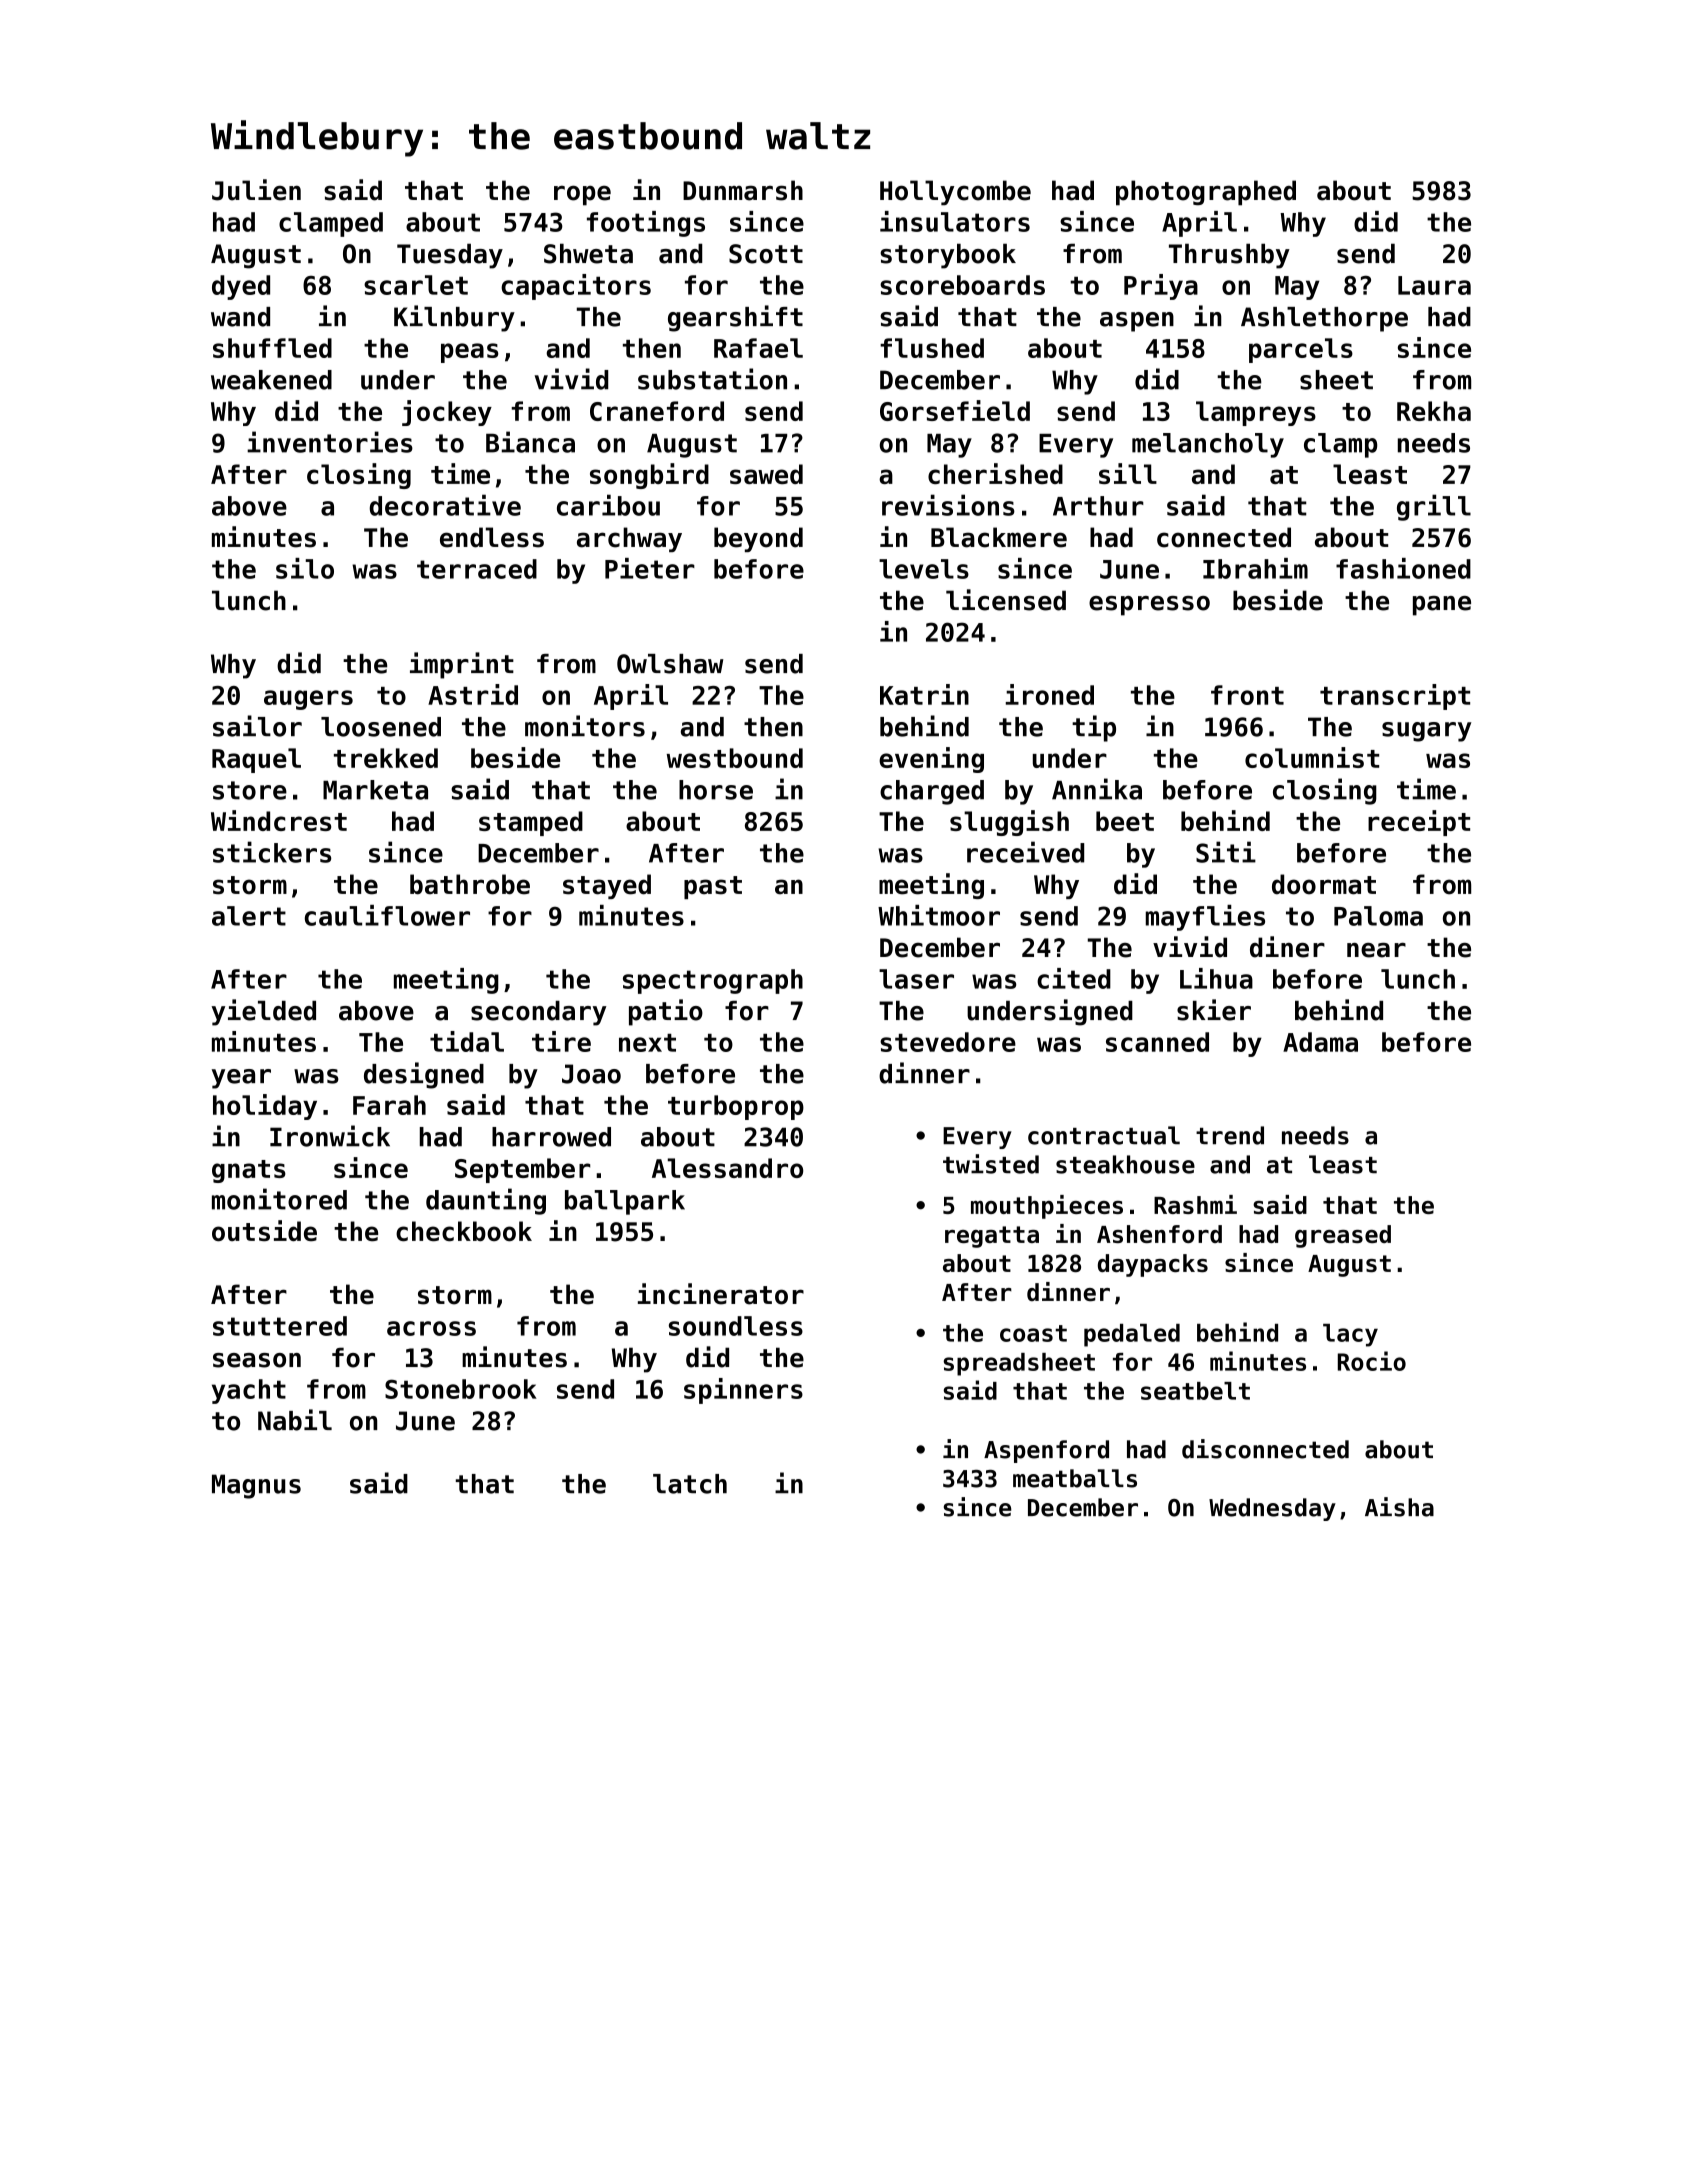 This screenshot has height=2178, width=1683. Describe the element at coordinates (330, 442) in the screenshot. I see `inventories` at that location.
